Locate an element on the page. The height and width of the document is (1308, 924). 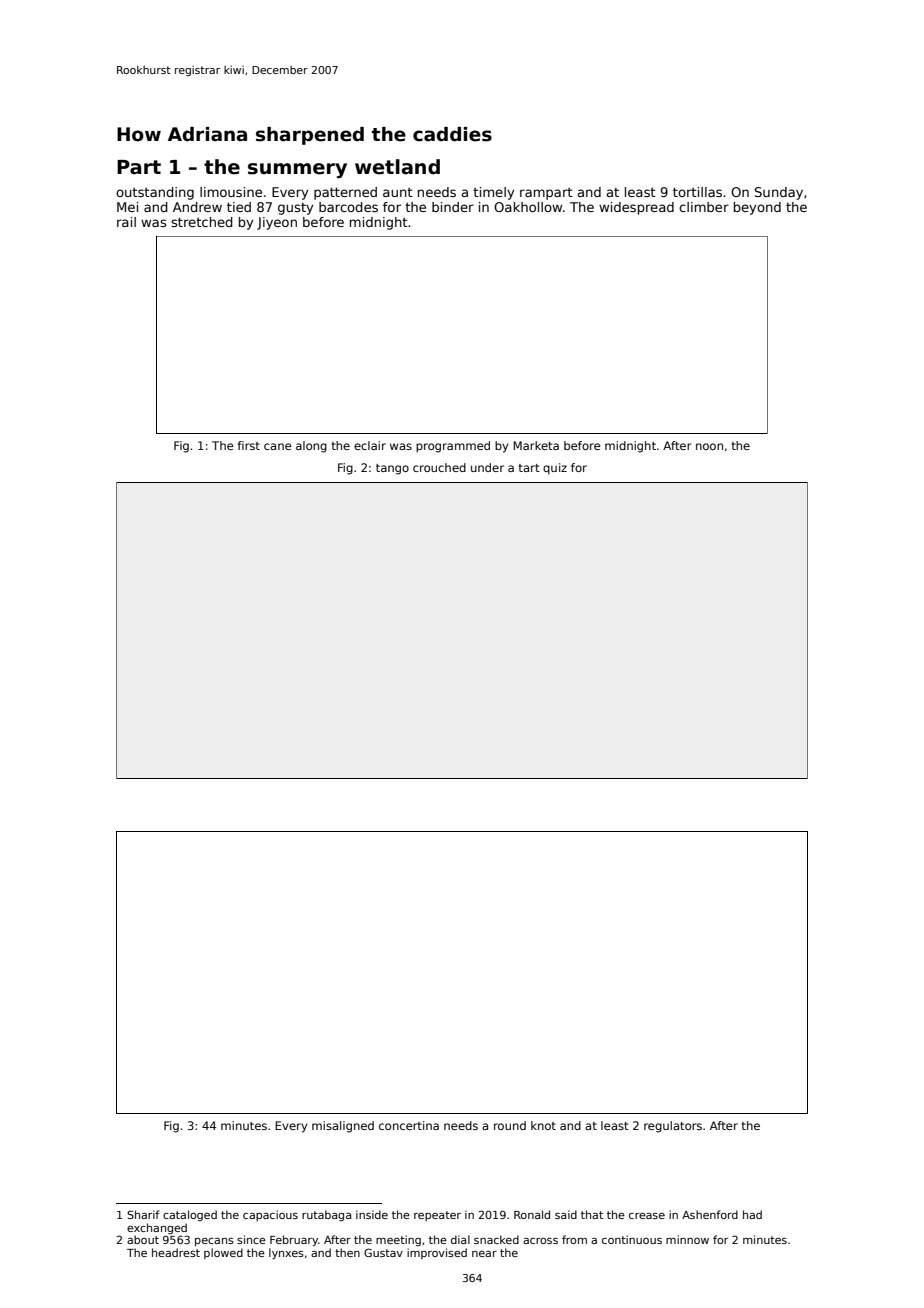
timely is located at coordinates (493, 193).
